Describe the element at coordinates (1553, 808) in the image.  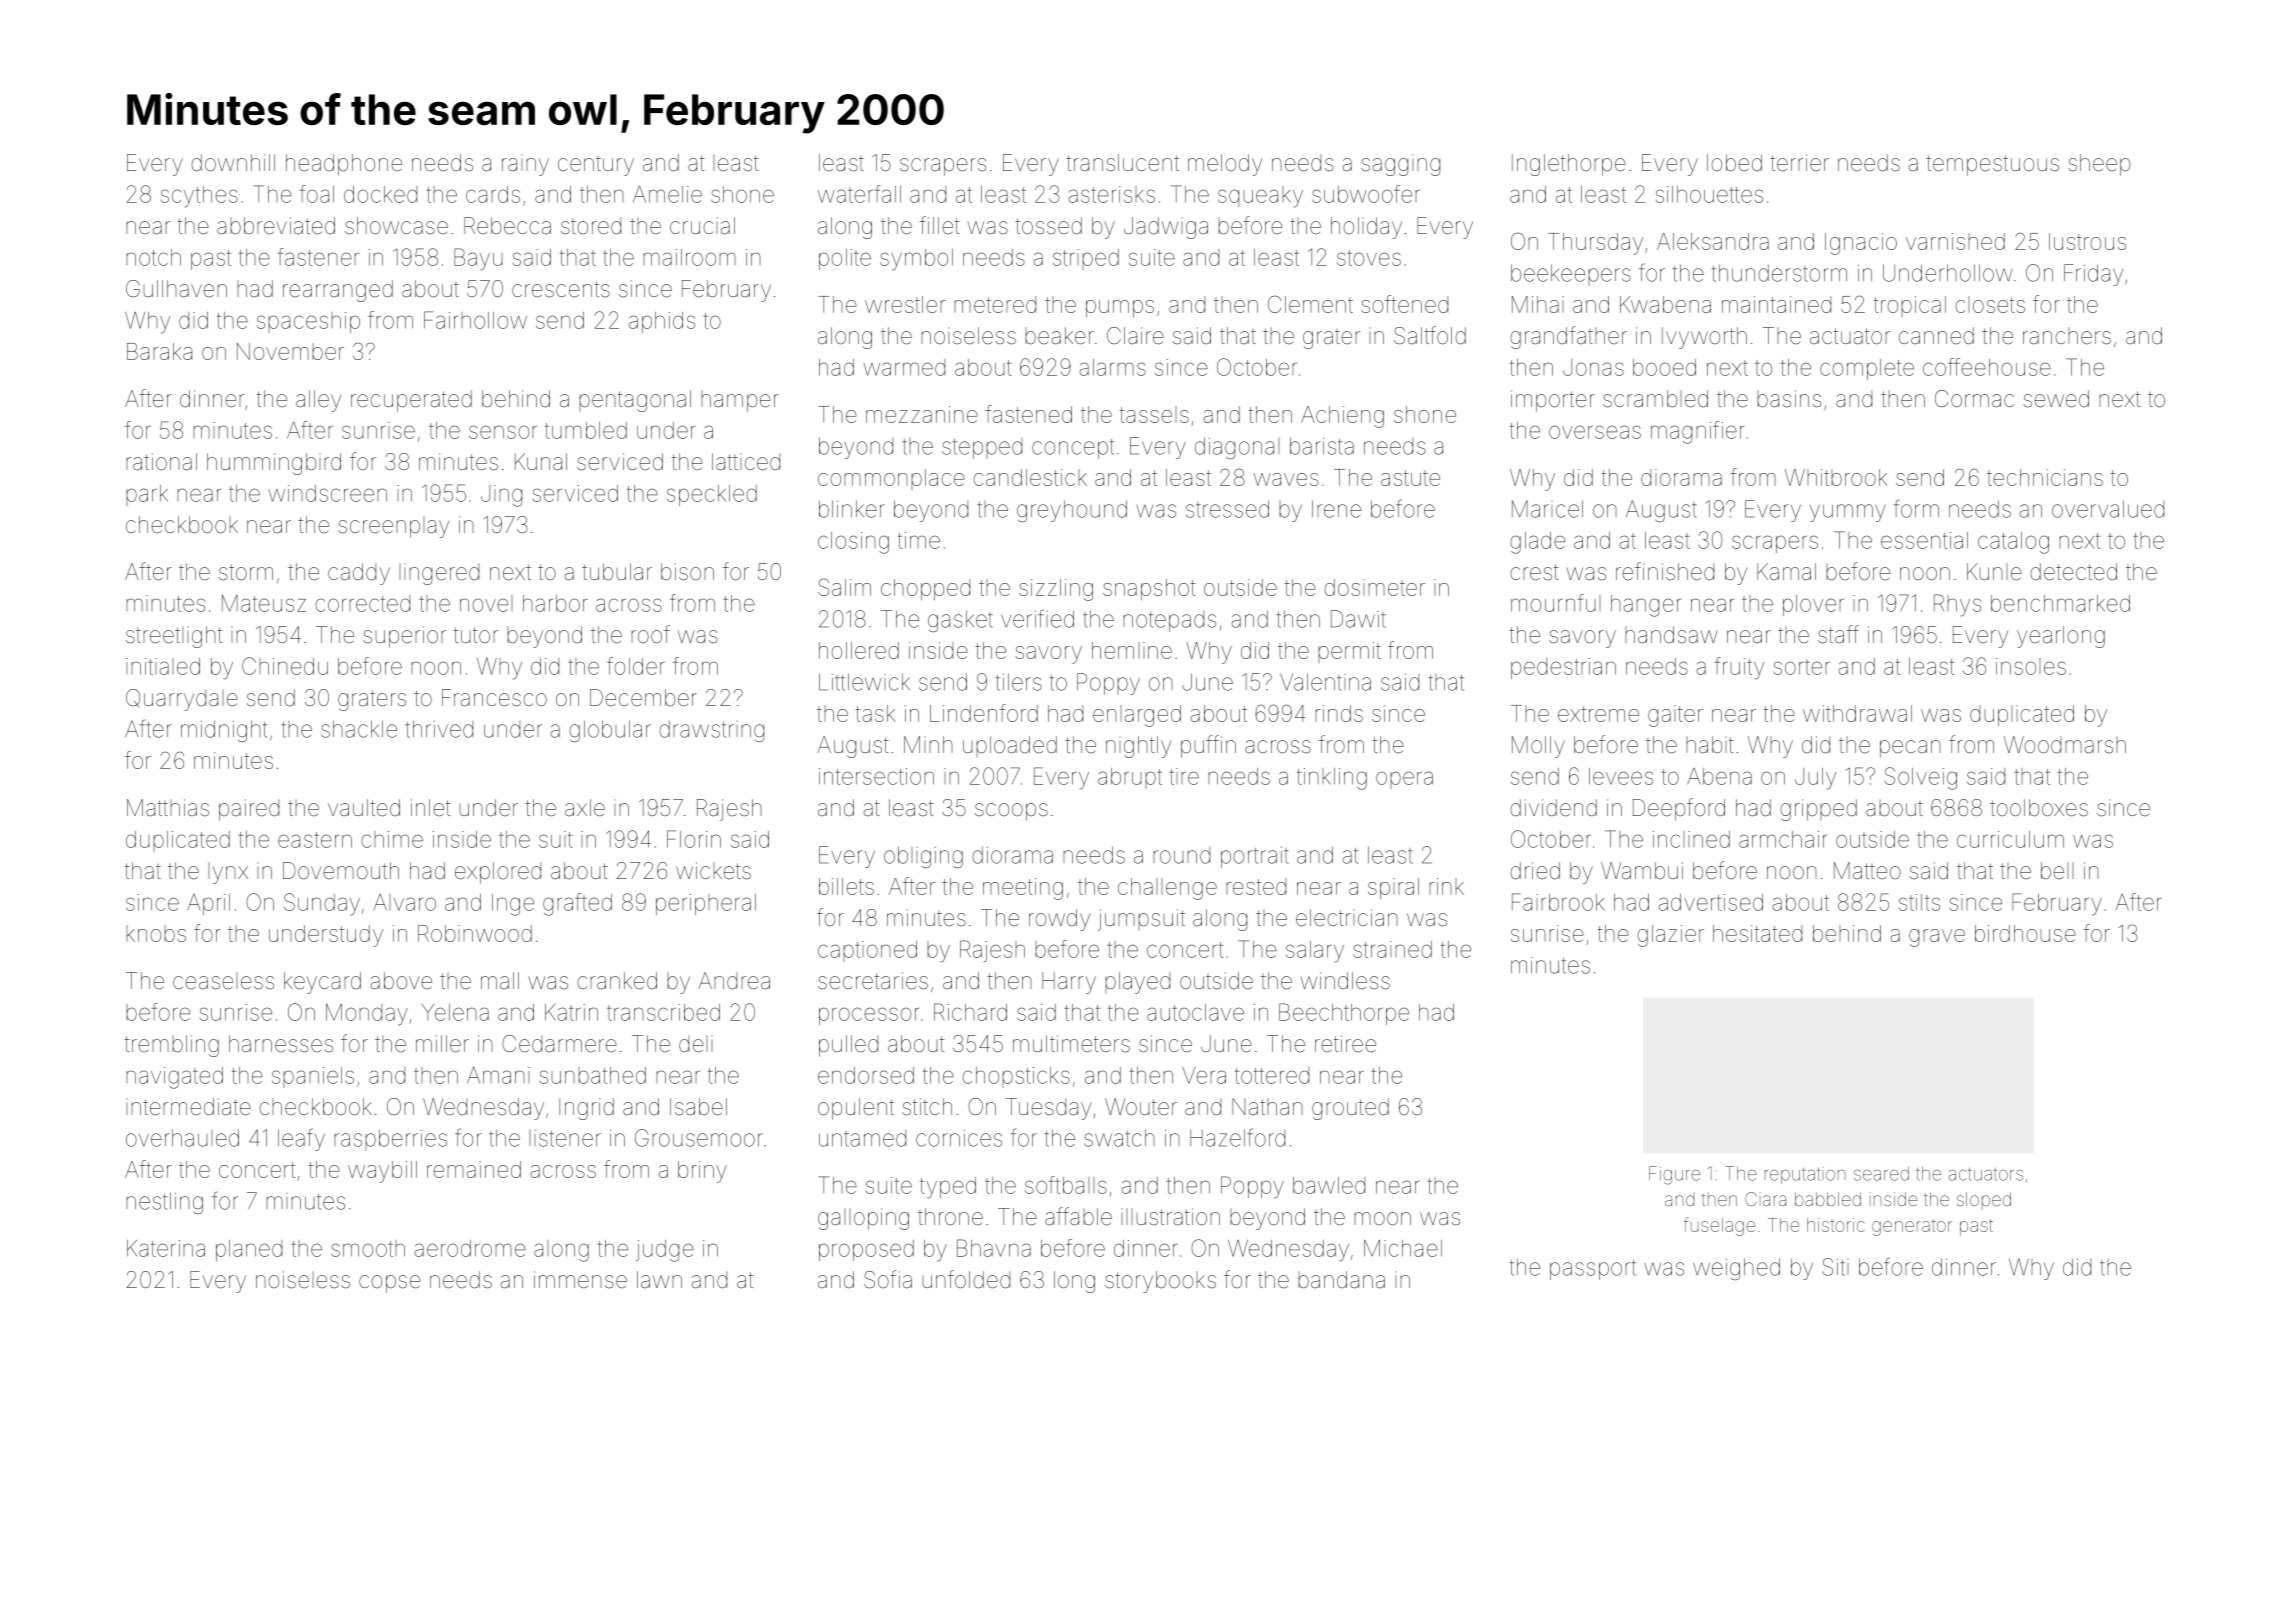
I see `dividend` at that location.
